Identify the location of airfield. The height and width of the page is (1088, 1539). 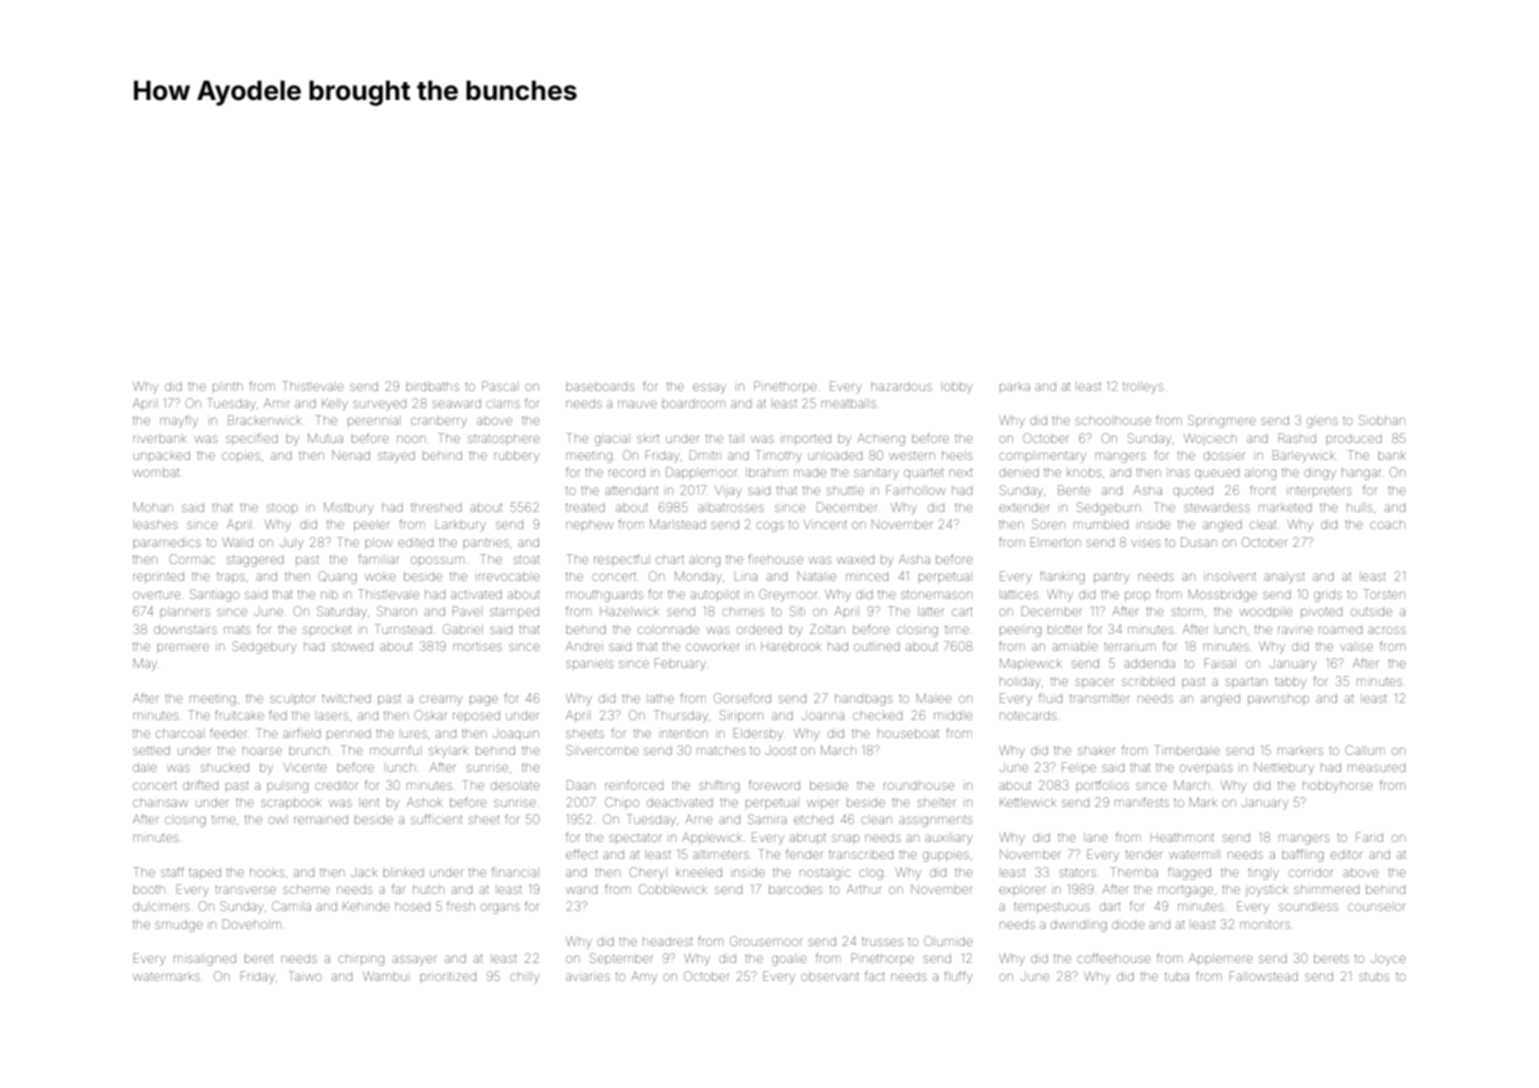
(302, 733).
